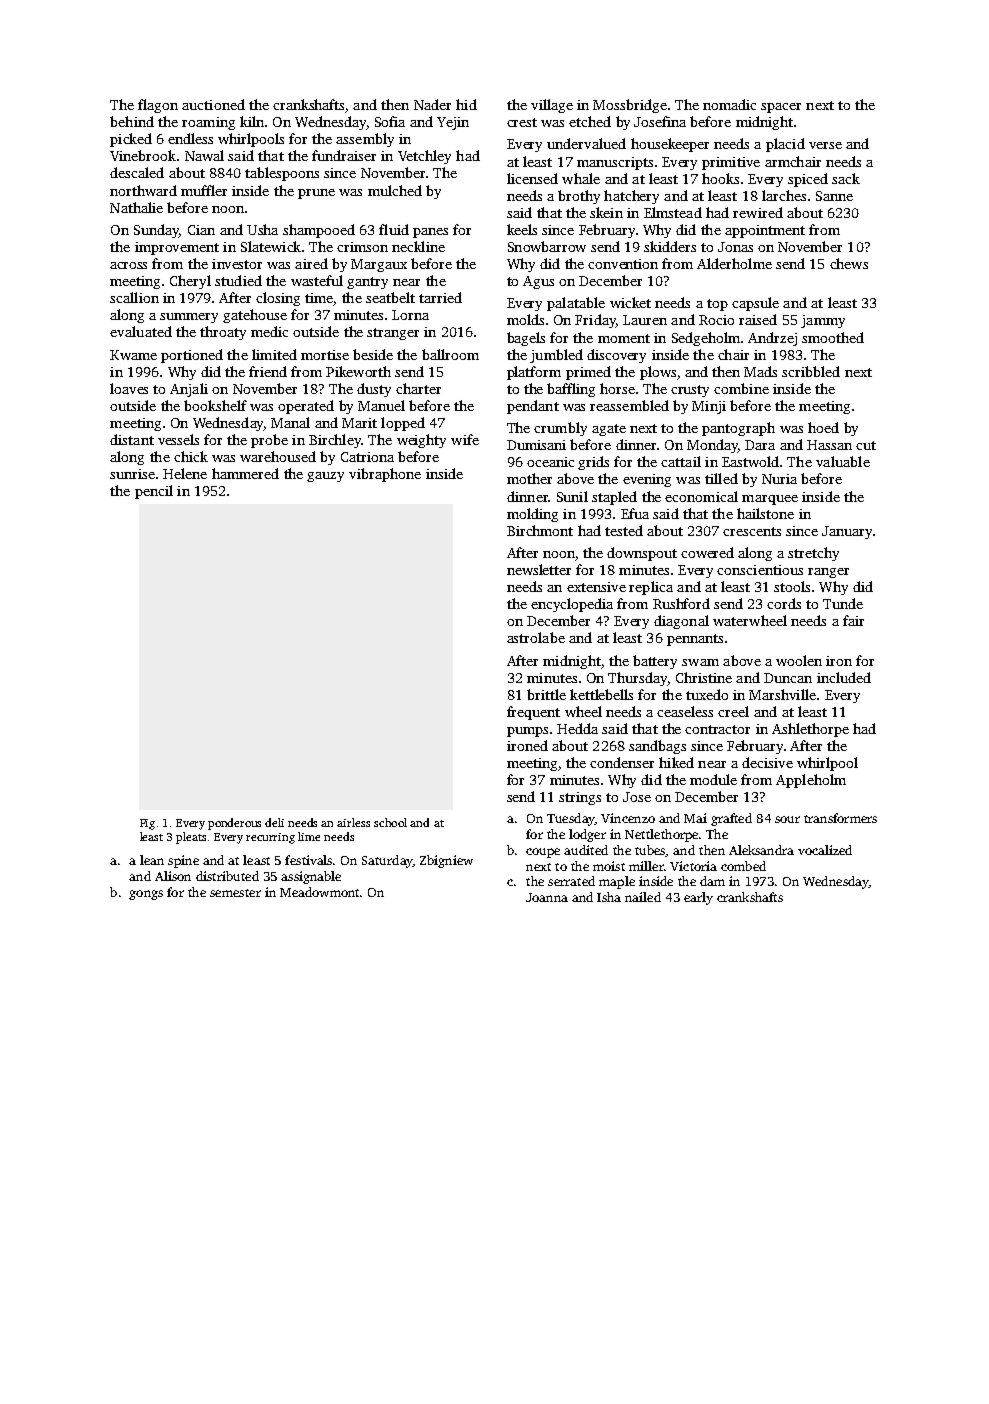 The width and height of the screenshot is (989, 1404). What do you see at coordinates (137, 172) in the screenshot?
I see `descaled` at bounding box center [137, 172].
